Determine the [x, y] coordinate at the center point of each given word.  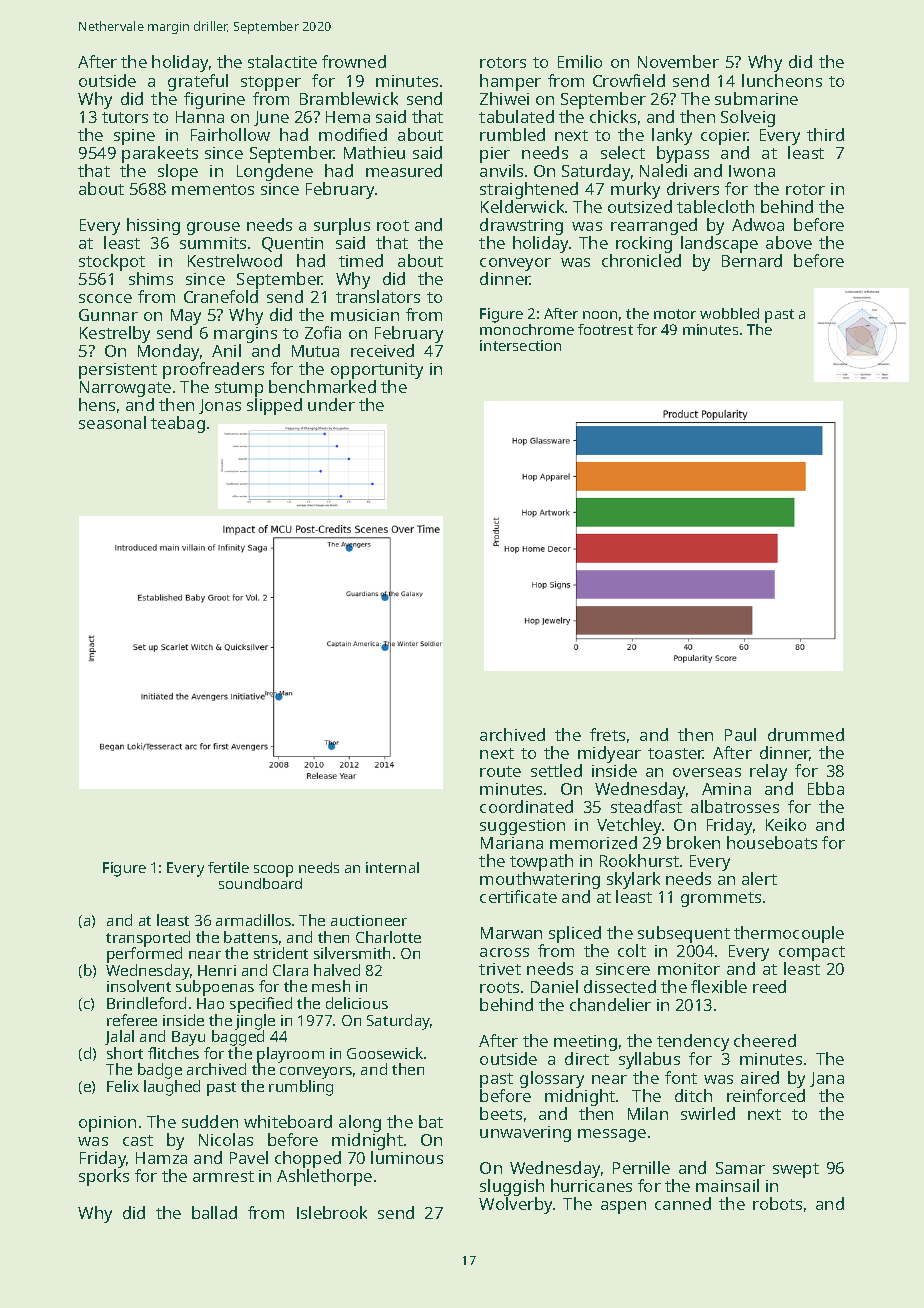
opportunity [377, 371]
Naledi [663, 170]
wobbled [729, 313]
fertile [228, 867]
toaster [676, 753]
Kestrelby [115, 334]
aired [760, 1077]
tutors [125, 117]
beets [501, 1113]
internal [392, 867]
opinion [107, 1124]
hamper [510, 82]
